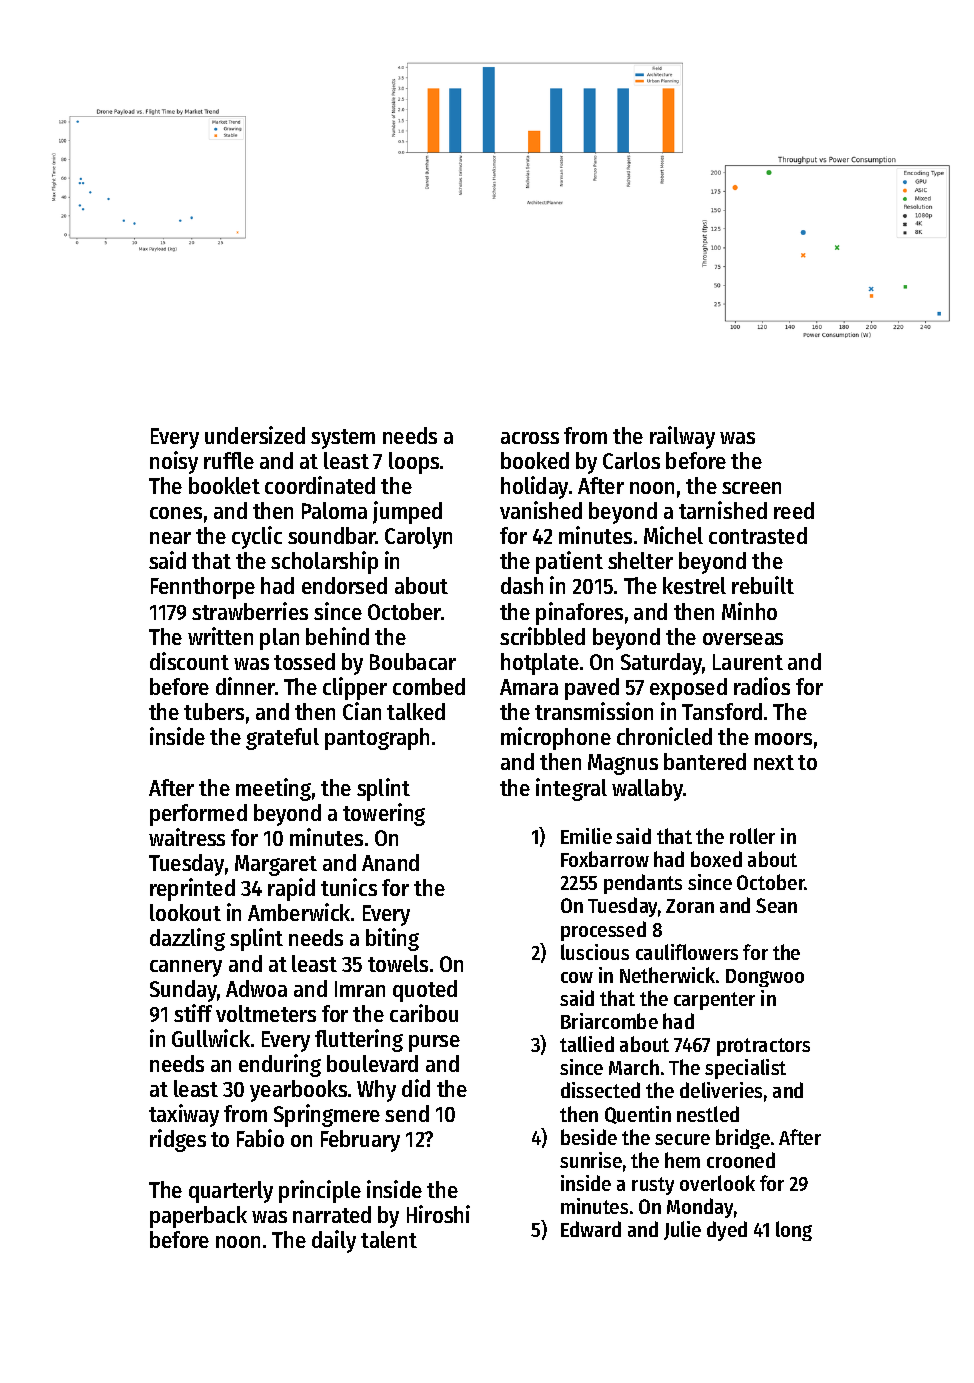 The width and height of the document is (974, 1383). Describe the element at coordinates (794, 1231) in the document. I see `long` at that location.
